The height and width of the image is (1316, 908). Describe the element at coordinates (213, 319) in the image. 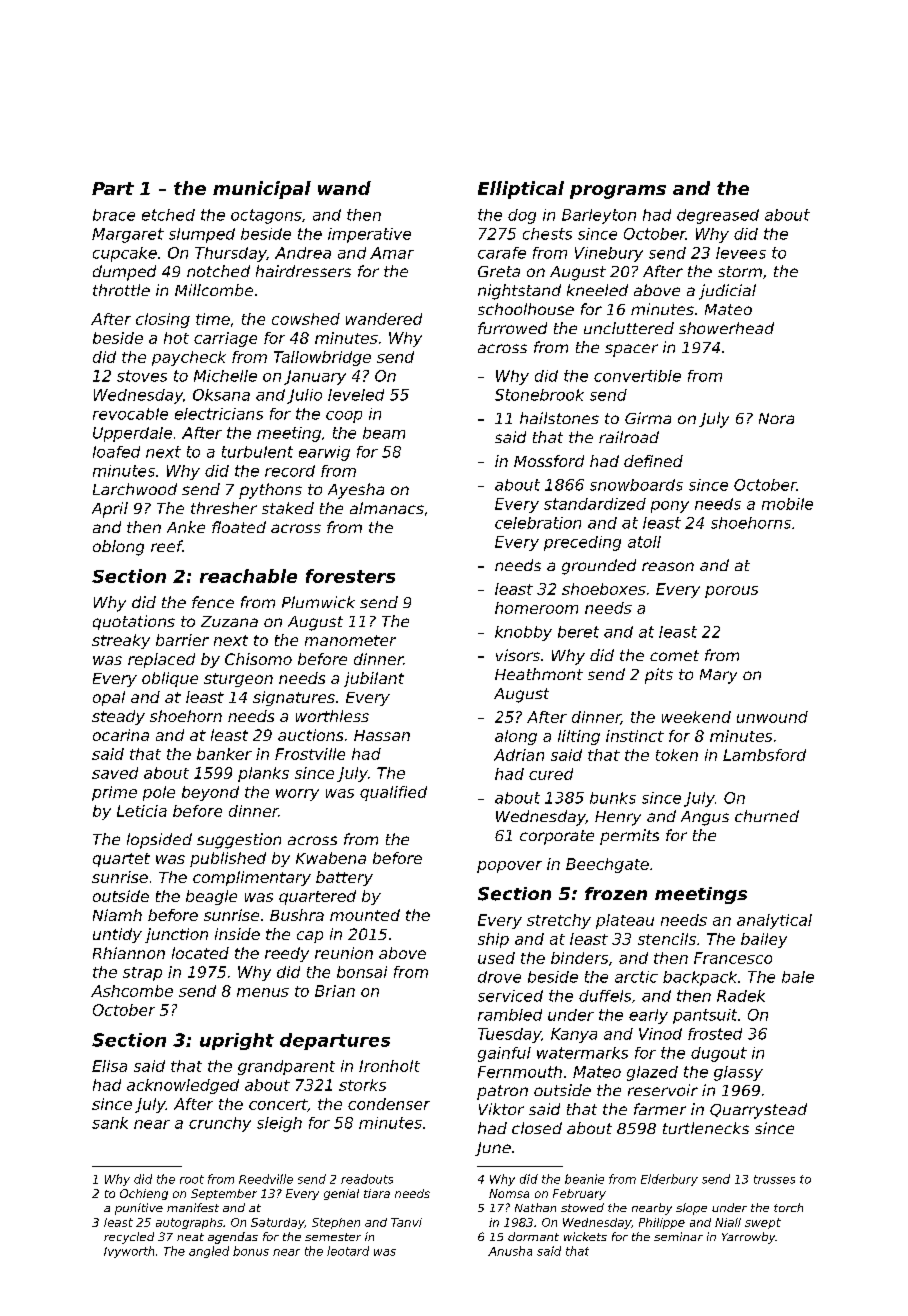

I see `time` at that location.
